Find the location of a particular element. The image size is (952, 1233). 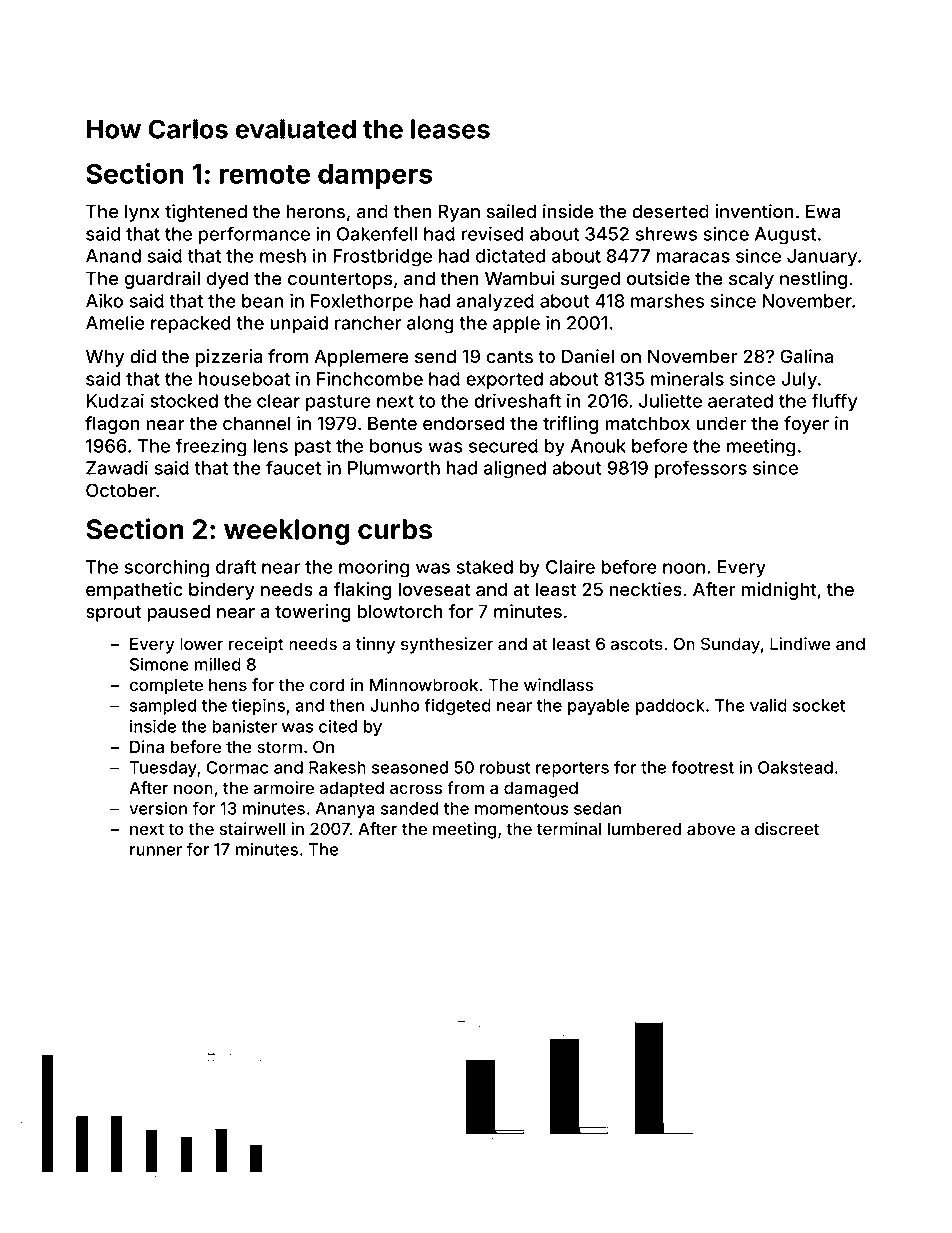

dampers is located at coordinates (375, 176).
